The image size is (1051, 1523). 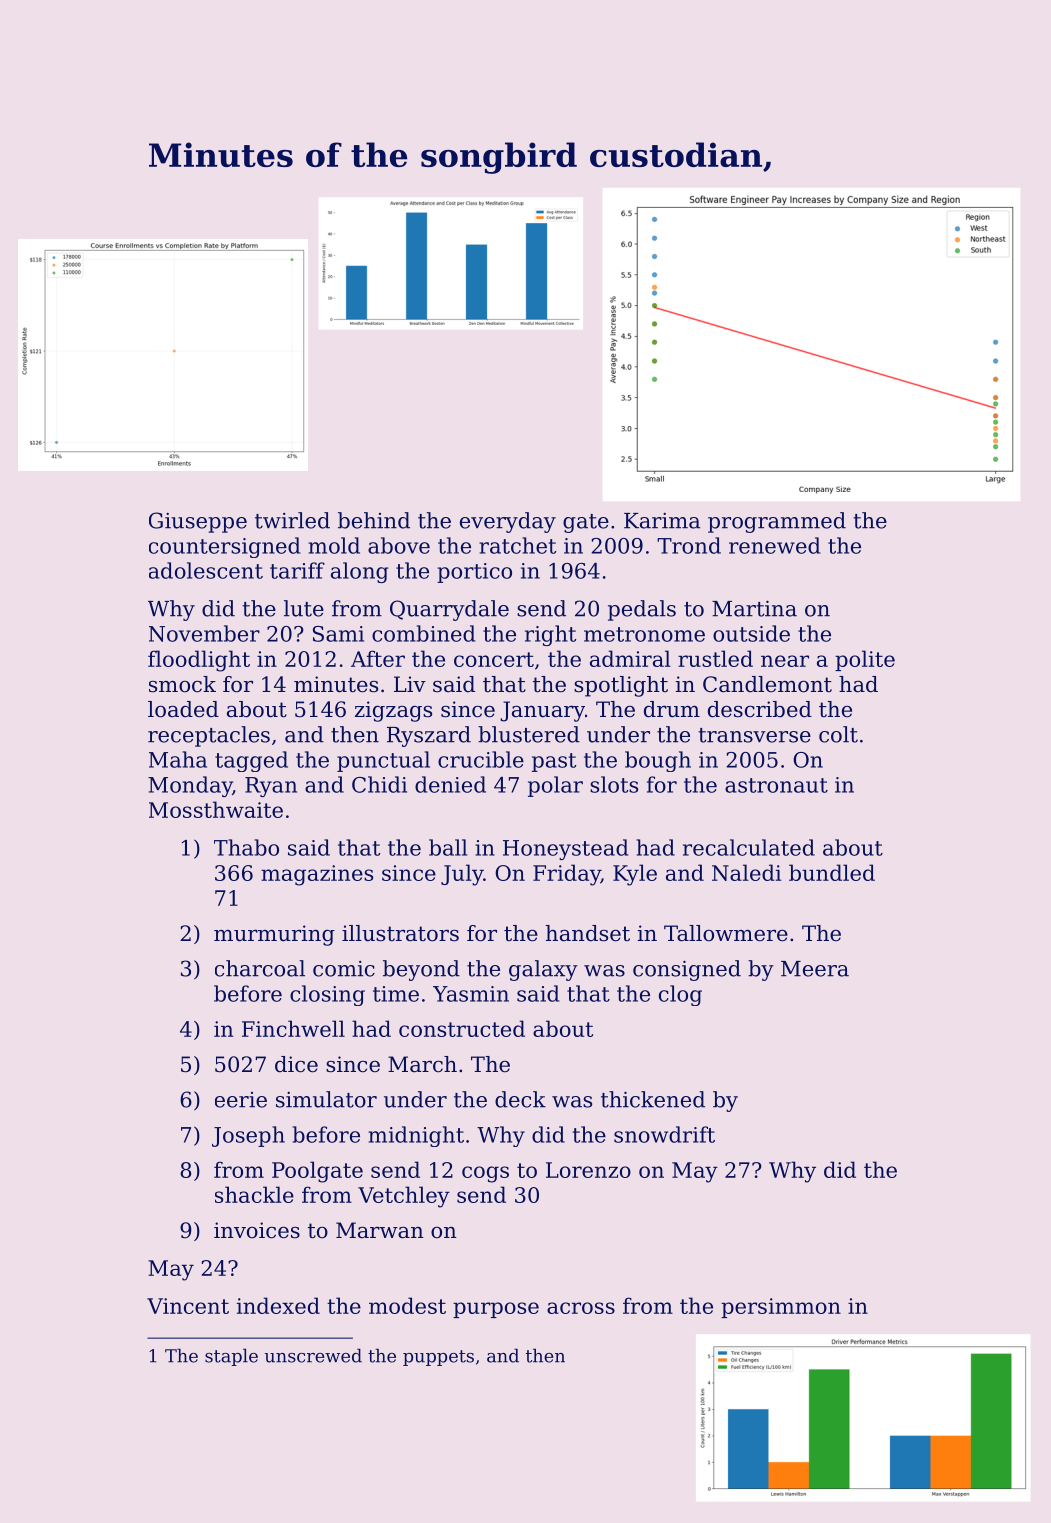 What do you see at coordinates (774, 545) in the screenshot?
I see `renewed` at bounding box center [774, 545].
